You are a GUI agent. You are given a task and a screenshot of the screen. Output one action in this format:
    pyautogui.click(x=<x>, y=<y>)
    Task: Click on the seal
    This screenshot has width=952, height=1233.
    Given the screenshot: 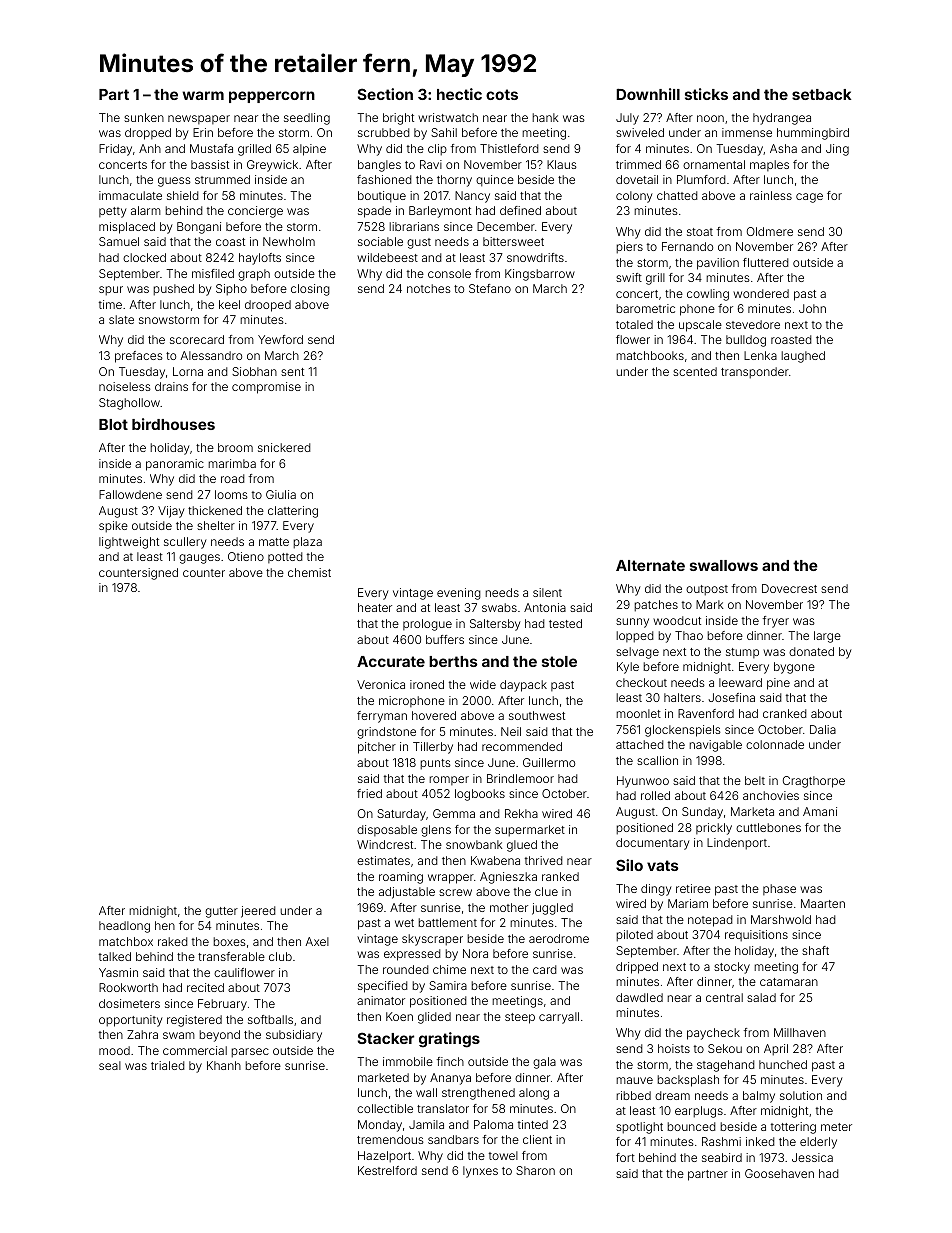 What is the action you would take?
    pyautogui.click(x=110, y=1065)
